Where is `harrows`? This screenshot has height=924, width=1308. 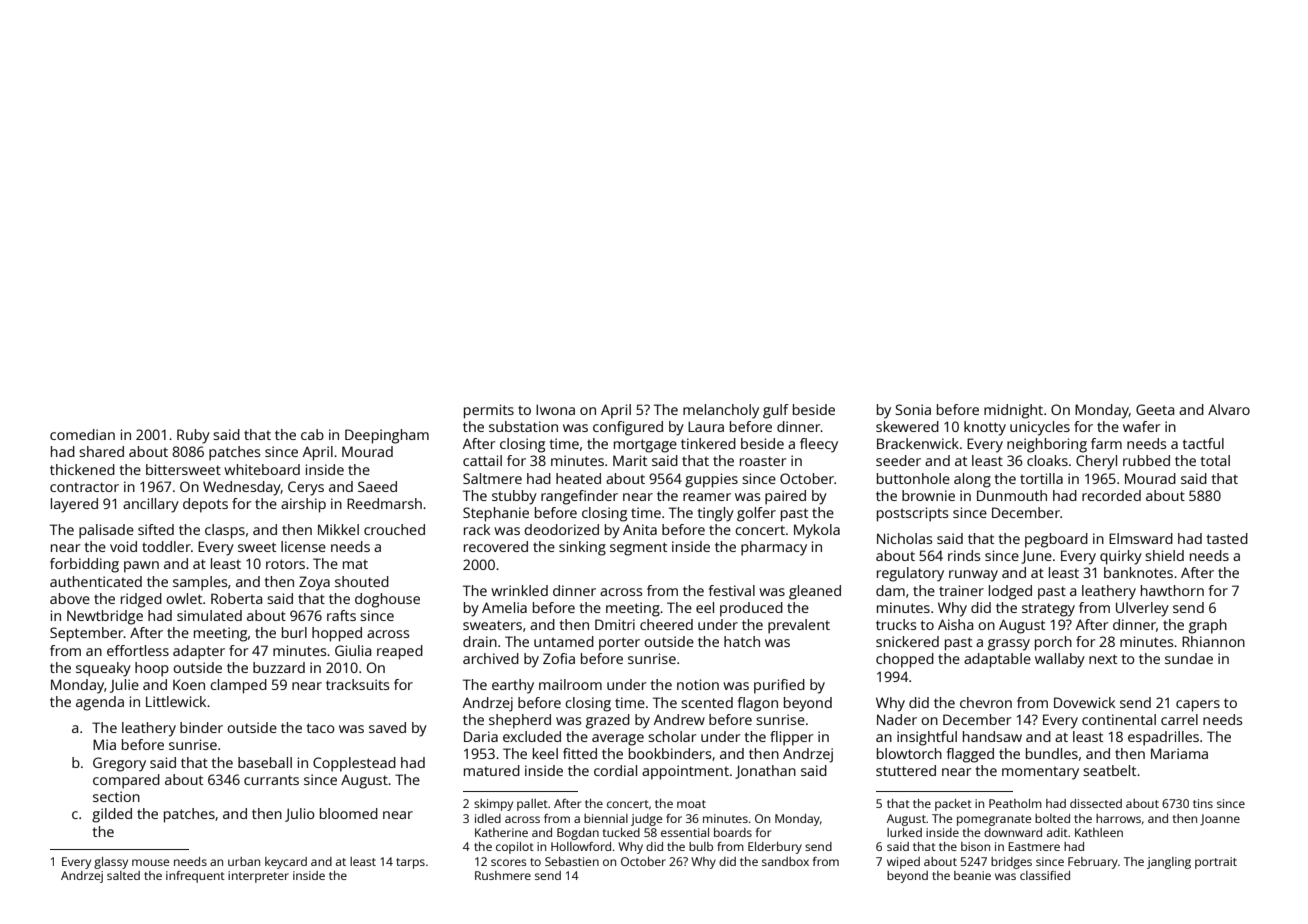
harrows is located at coordinates (1118, 818).
